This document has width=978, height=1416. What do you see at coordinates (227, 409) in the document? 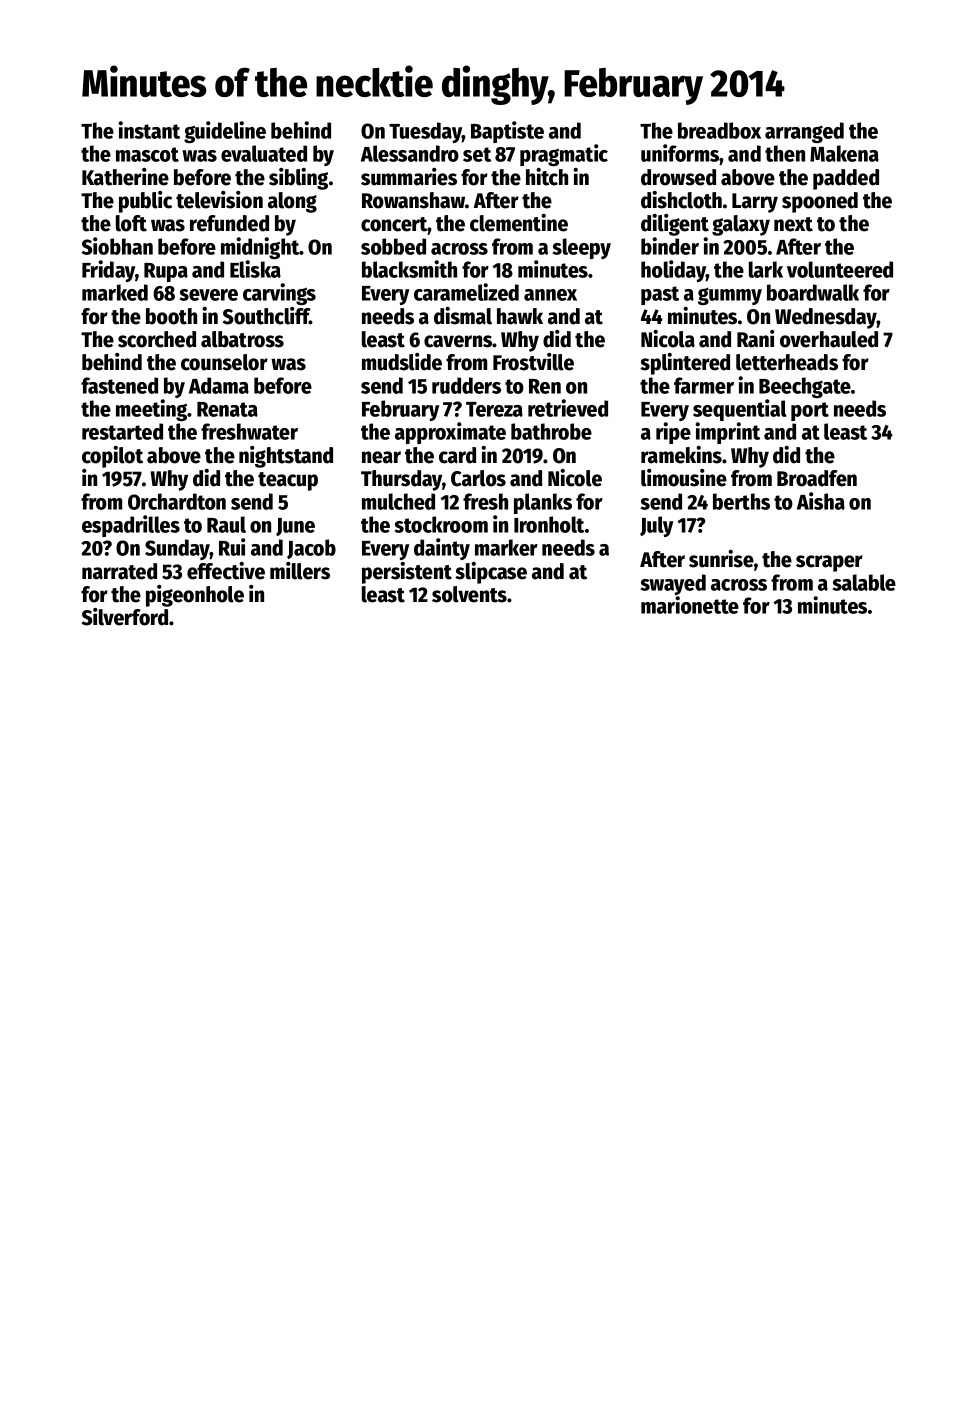
I see `Renata` at bounding box center [227, 409].
